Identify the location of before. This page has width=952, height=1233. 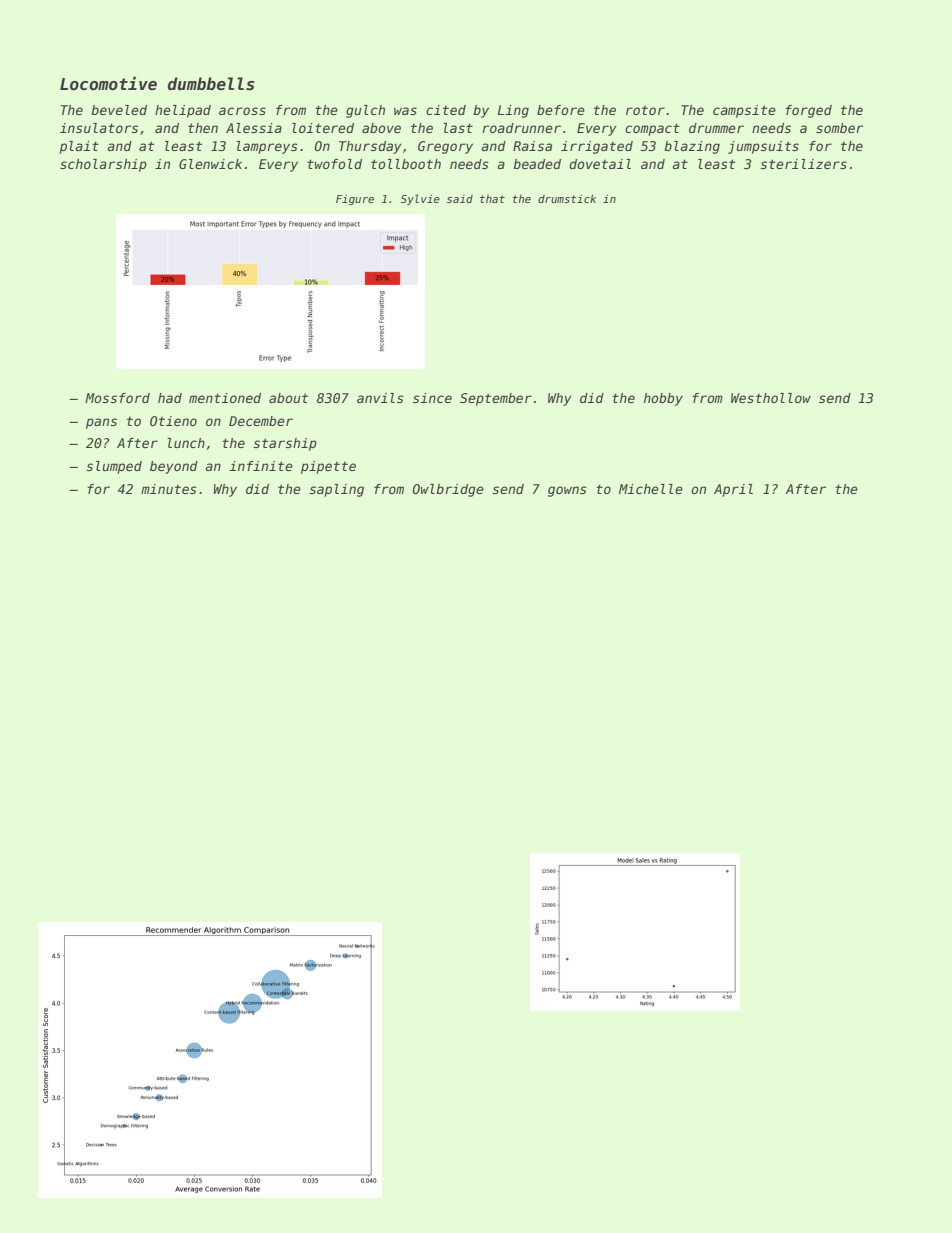
(561, 110).
